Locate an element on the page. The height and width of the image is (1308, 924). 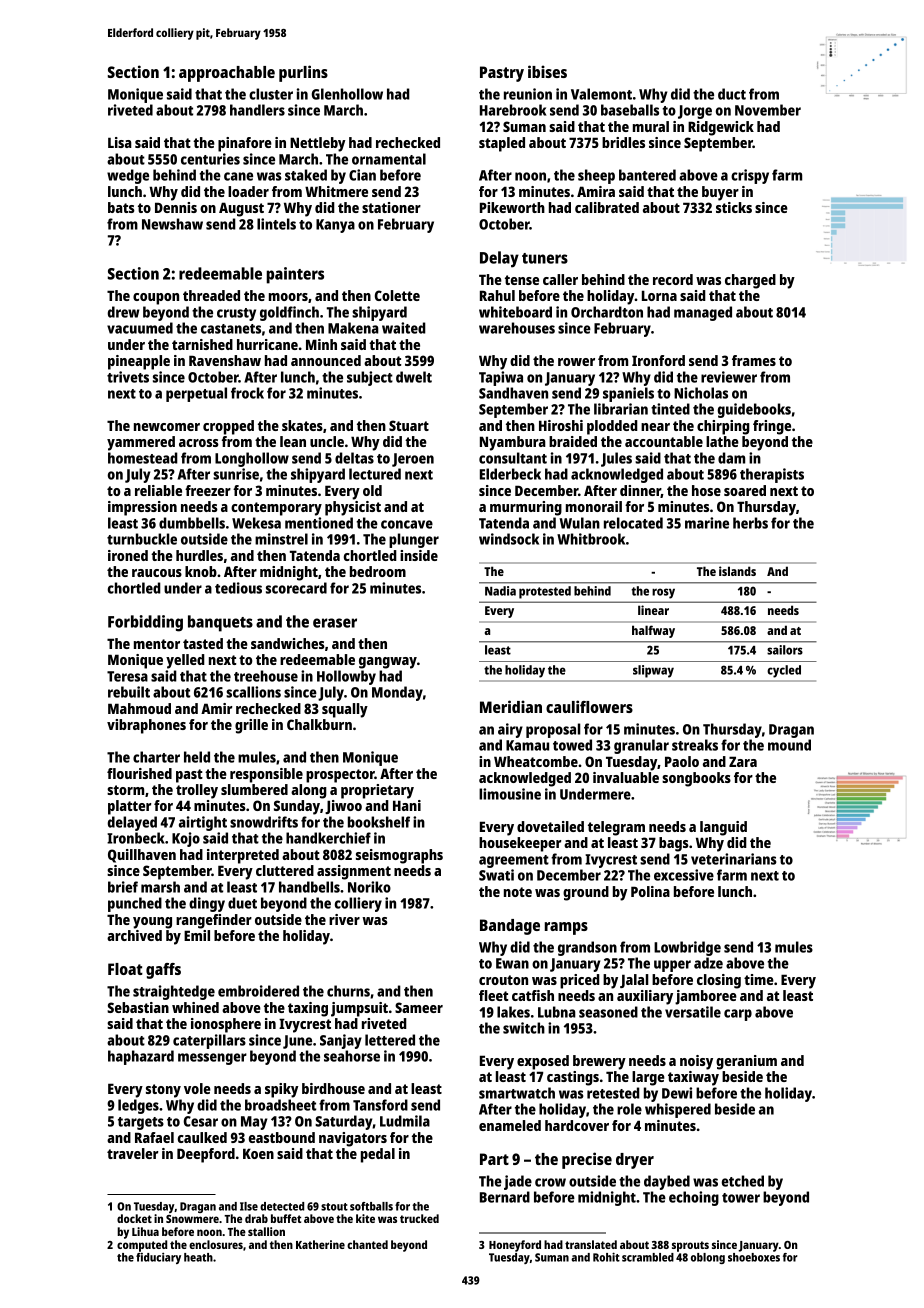
Hani is located at coordinates (407, 805).
